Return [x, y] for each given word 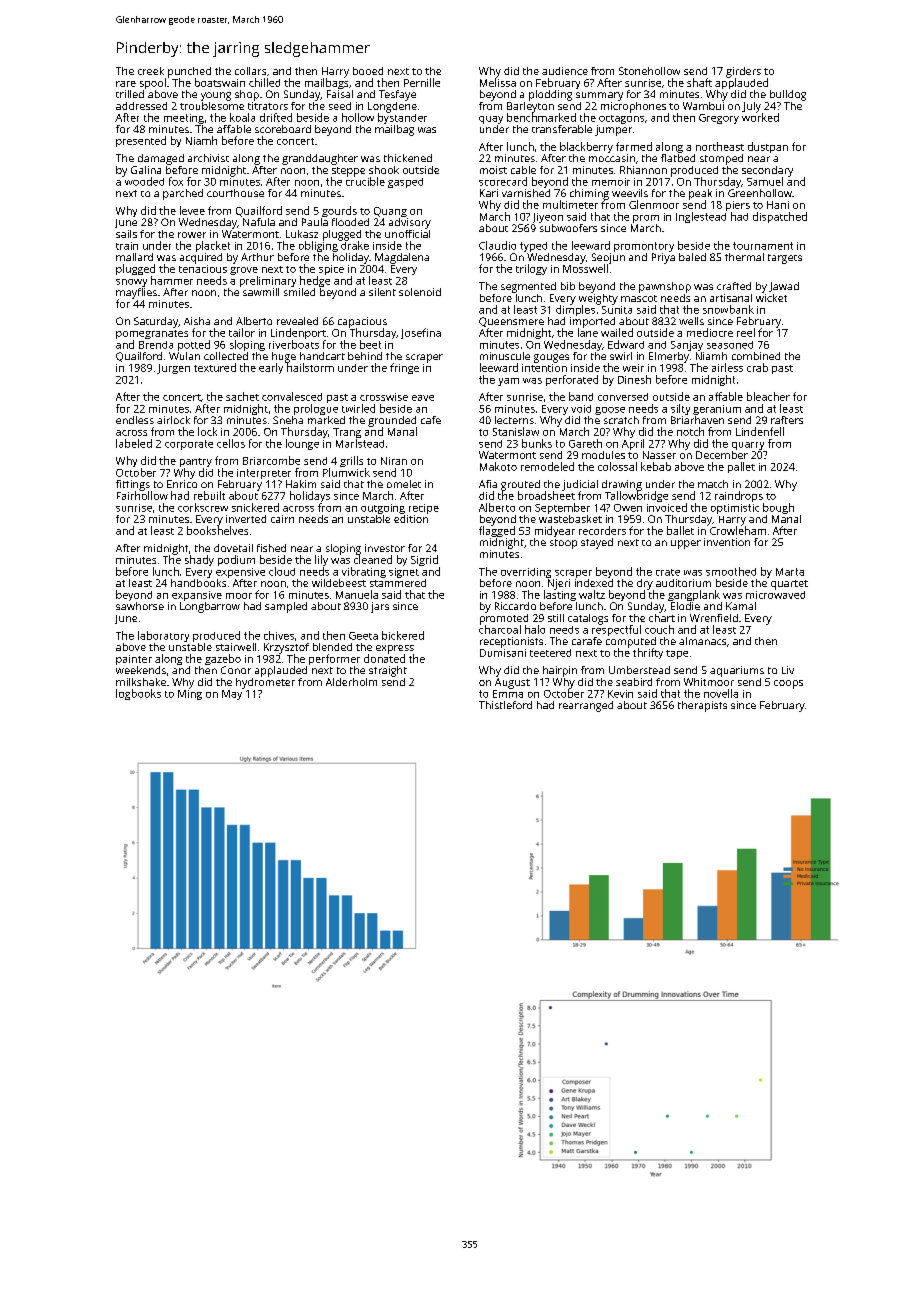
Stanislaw [516, 431]
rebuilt [209, 495]
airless [727, 367]
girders [743, 72]
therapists [702, 706]
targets [785, 259]
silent [382, 292]
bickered [403, 635]
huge [284, 357]
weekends [141, 670]
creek [151, 71]
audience [565, 71]
